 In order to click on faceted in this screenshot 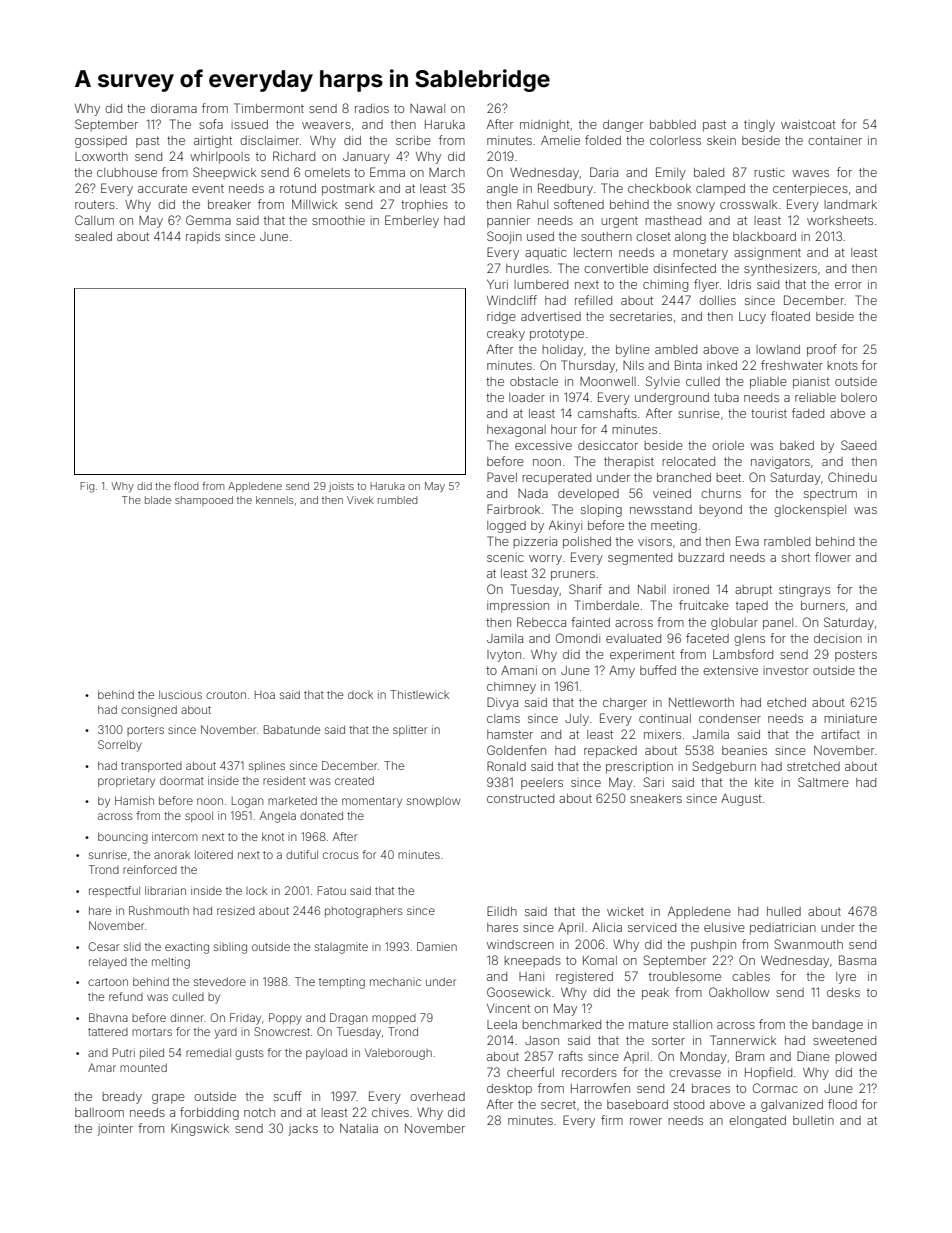, I will do `click(707, 638)`.
